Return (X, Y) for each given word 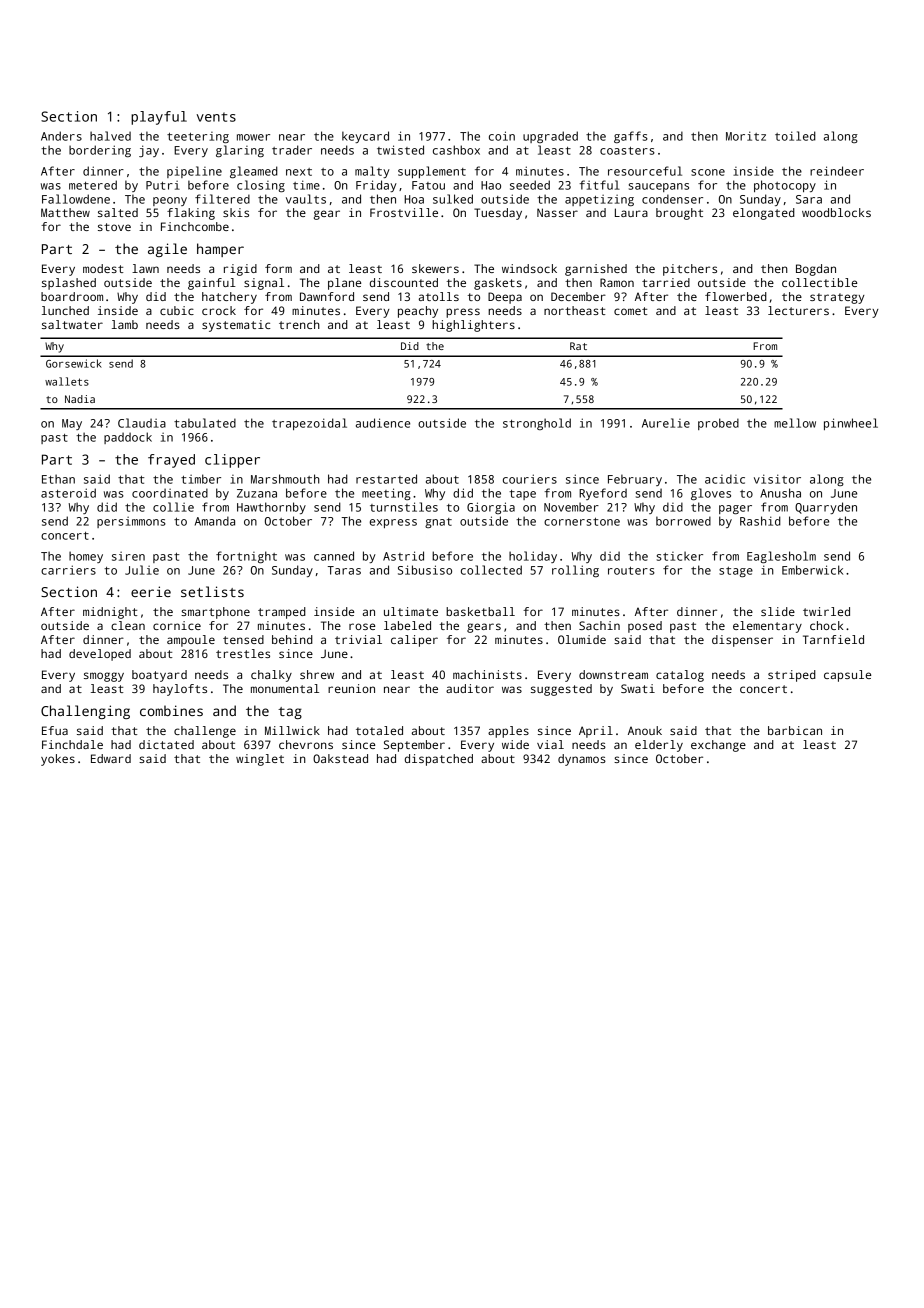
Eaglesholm (781, 557)
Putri (163, 185)
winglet (260, 760)
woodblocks (836, 212)
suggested (561, 690)
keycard (365, 137)
